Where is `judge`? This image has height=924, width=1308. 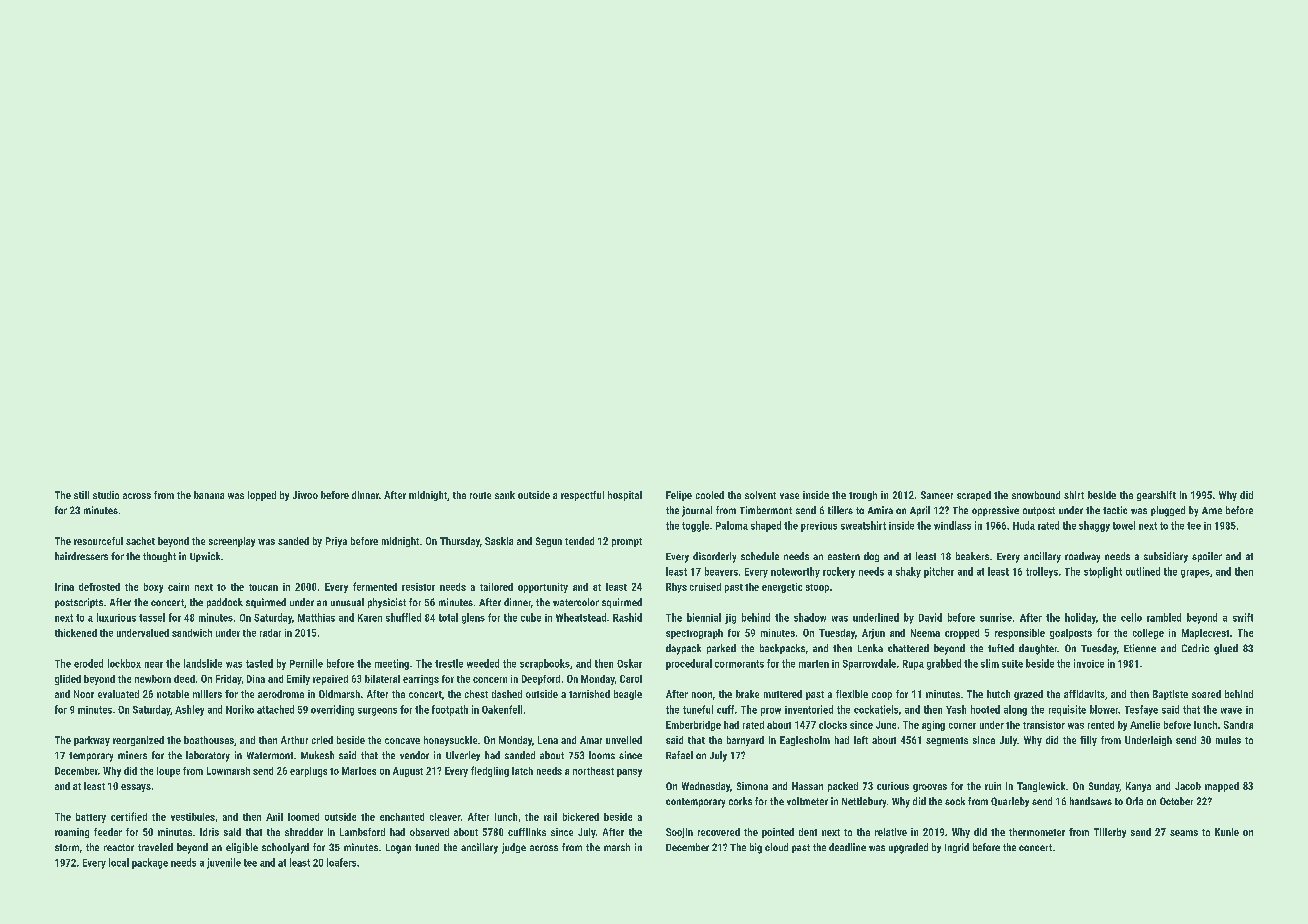 judge is located at coordinates (514, 848).
